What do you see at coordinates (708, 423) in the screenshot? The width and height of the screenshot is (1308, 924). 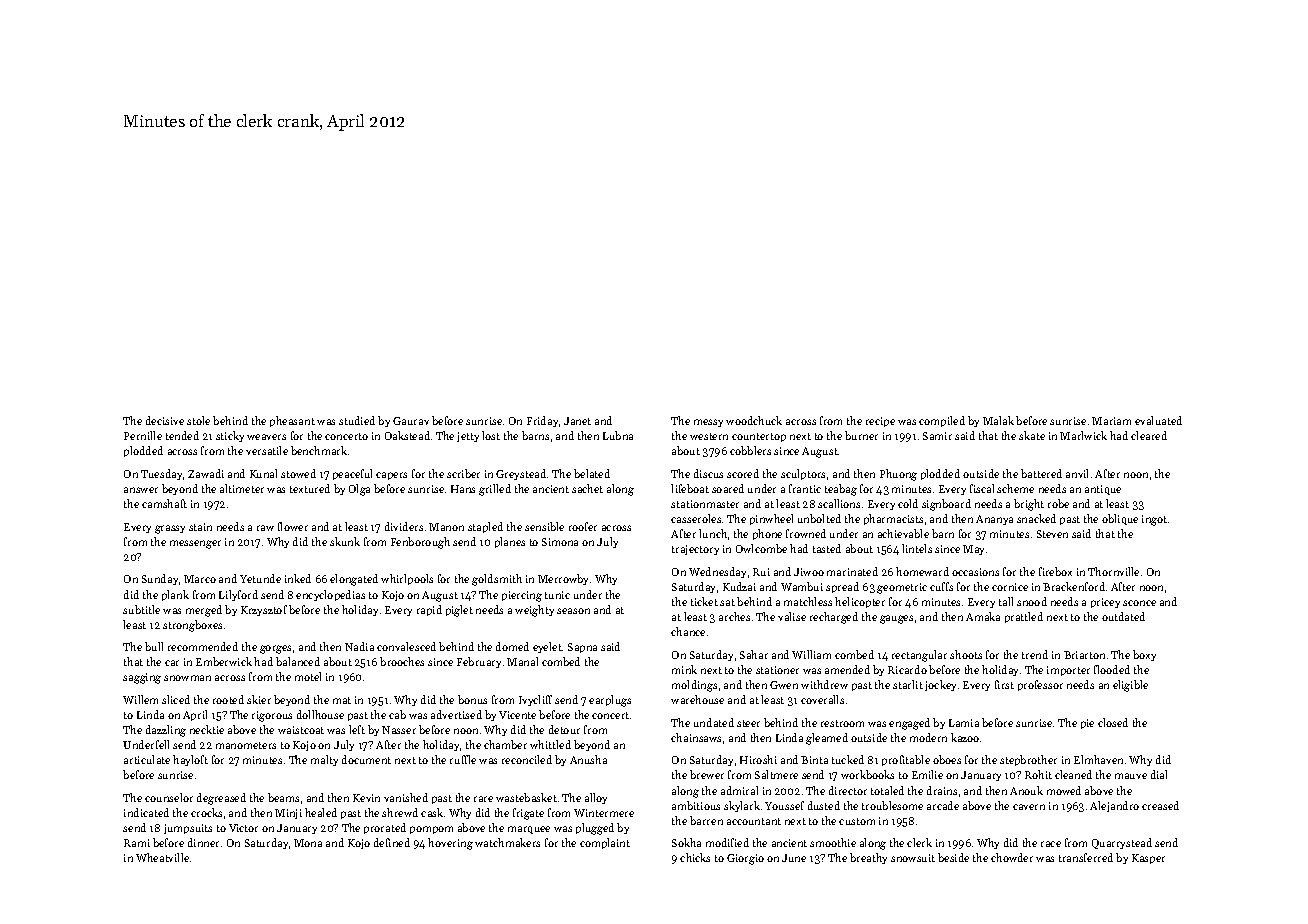 I see `messy` at bounding box center [708, 423].
